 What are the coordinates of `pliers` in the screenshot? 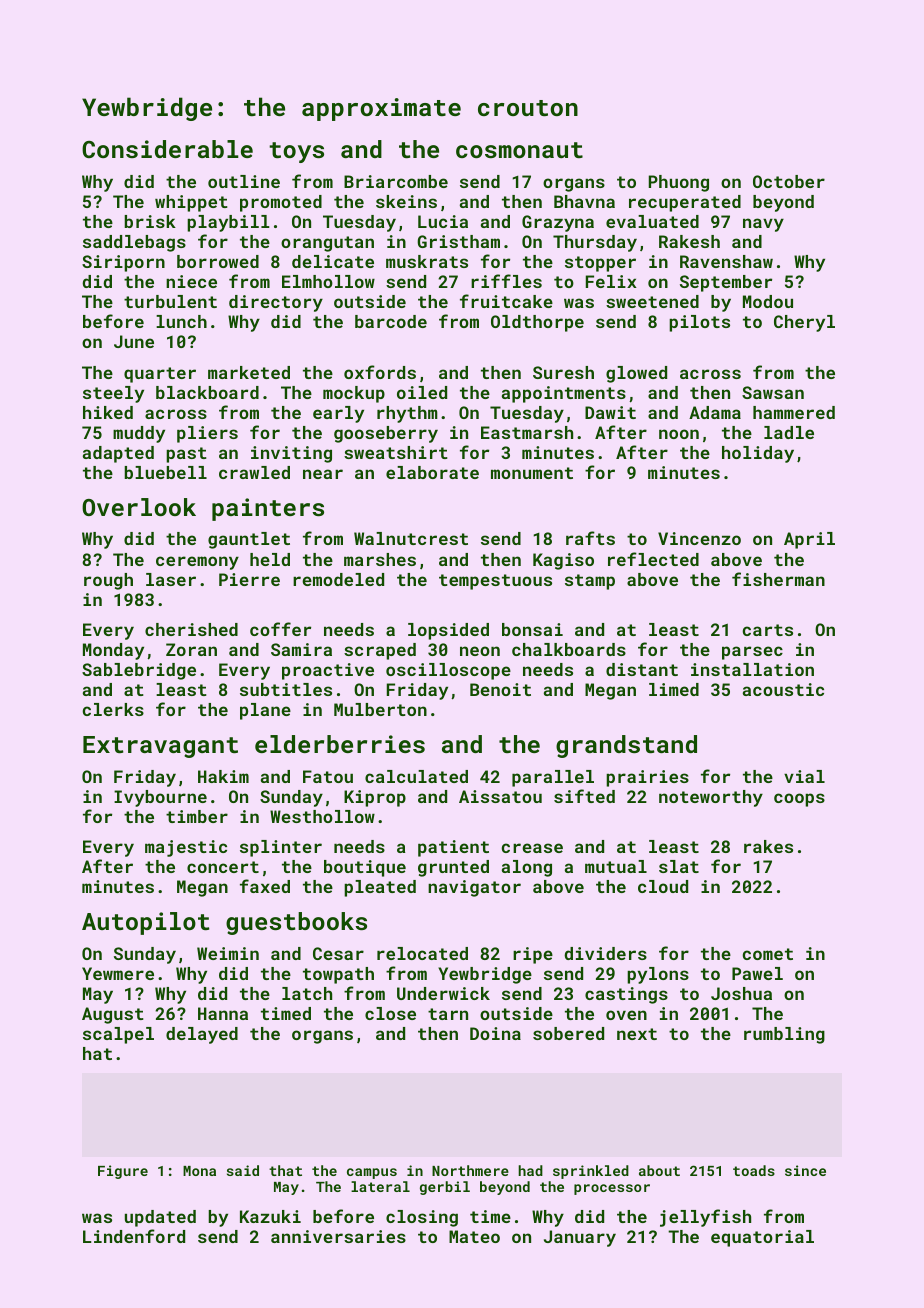 It's located at (207, 434).
